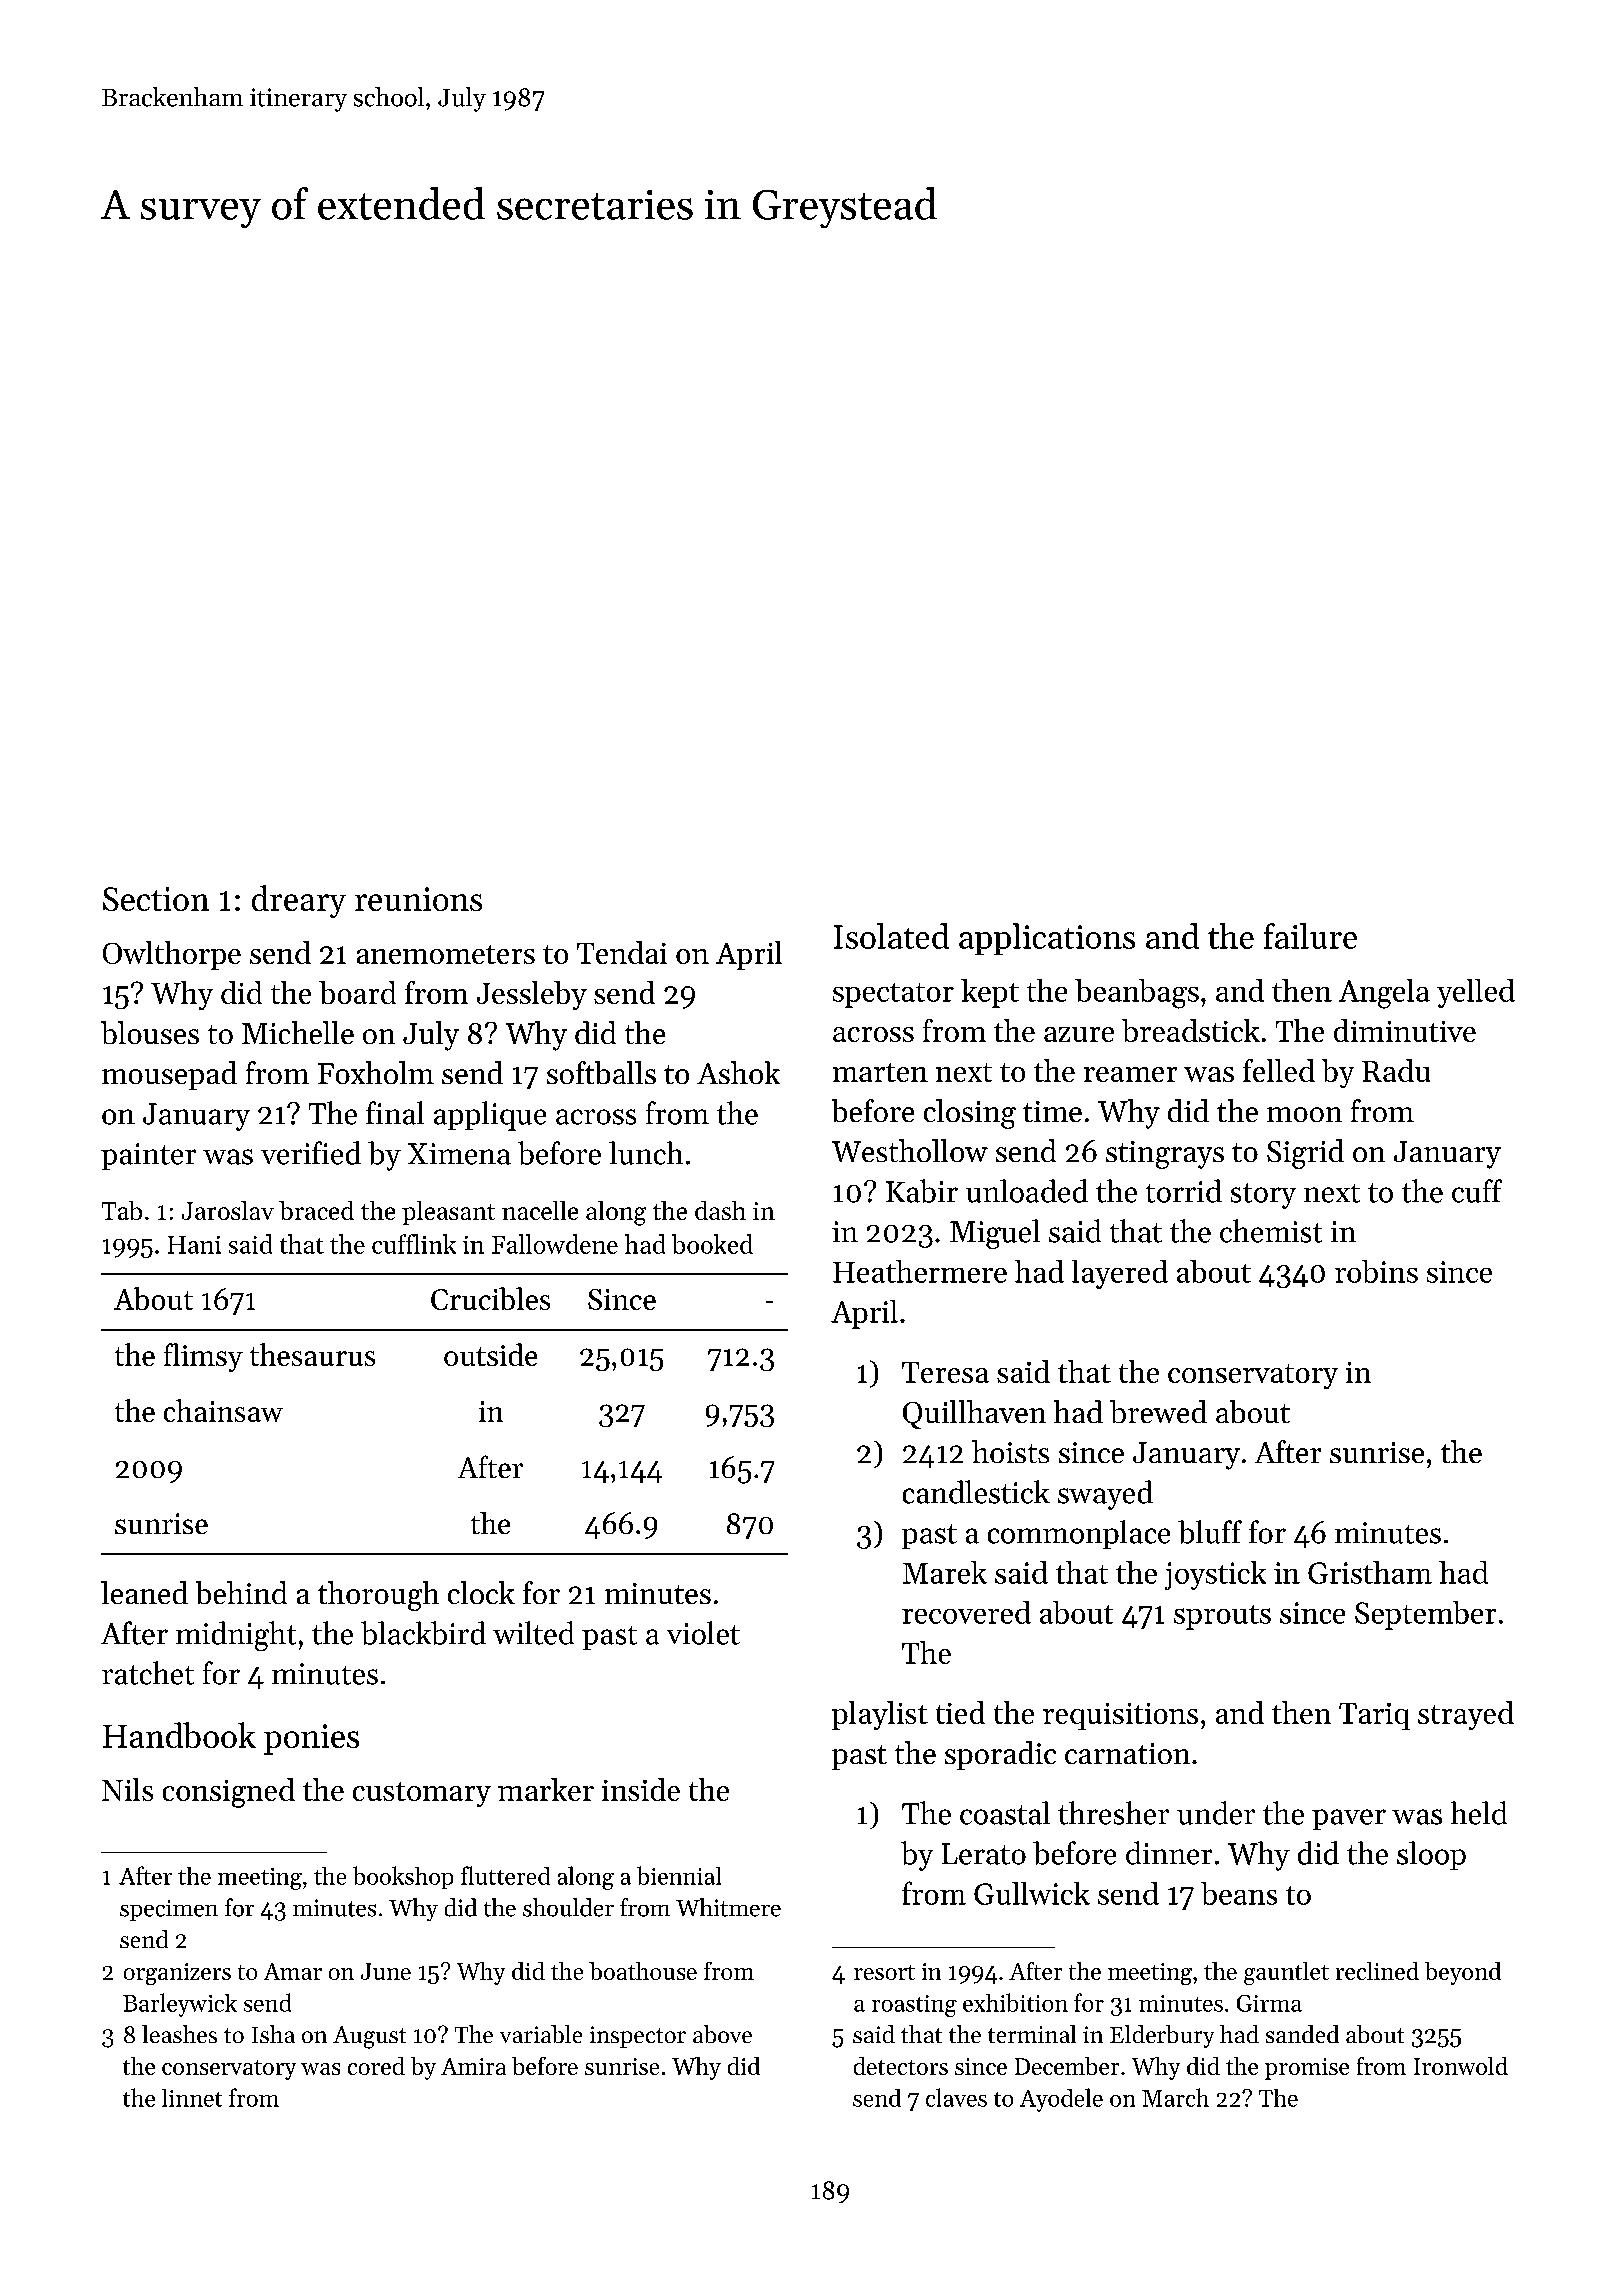  What do you see at coordinates (1310, 936) in the page?
I see `failure` at bounding box center [1310, 936].
